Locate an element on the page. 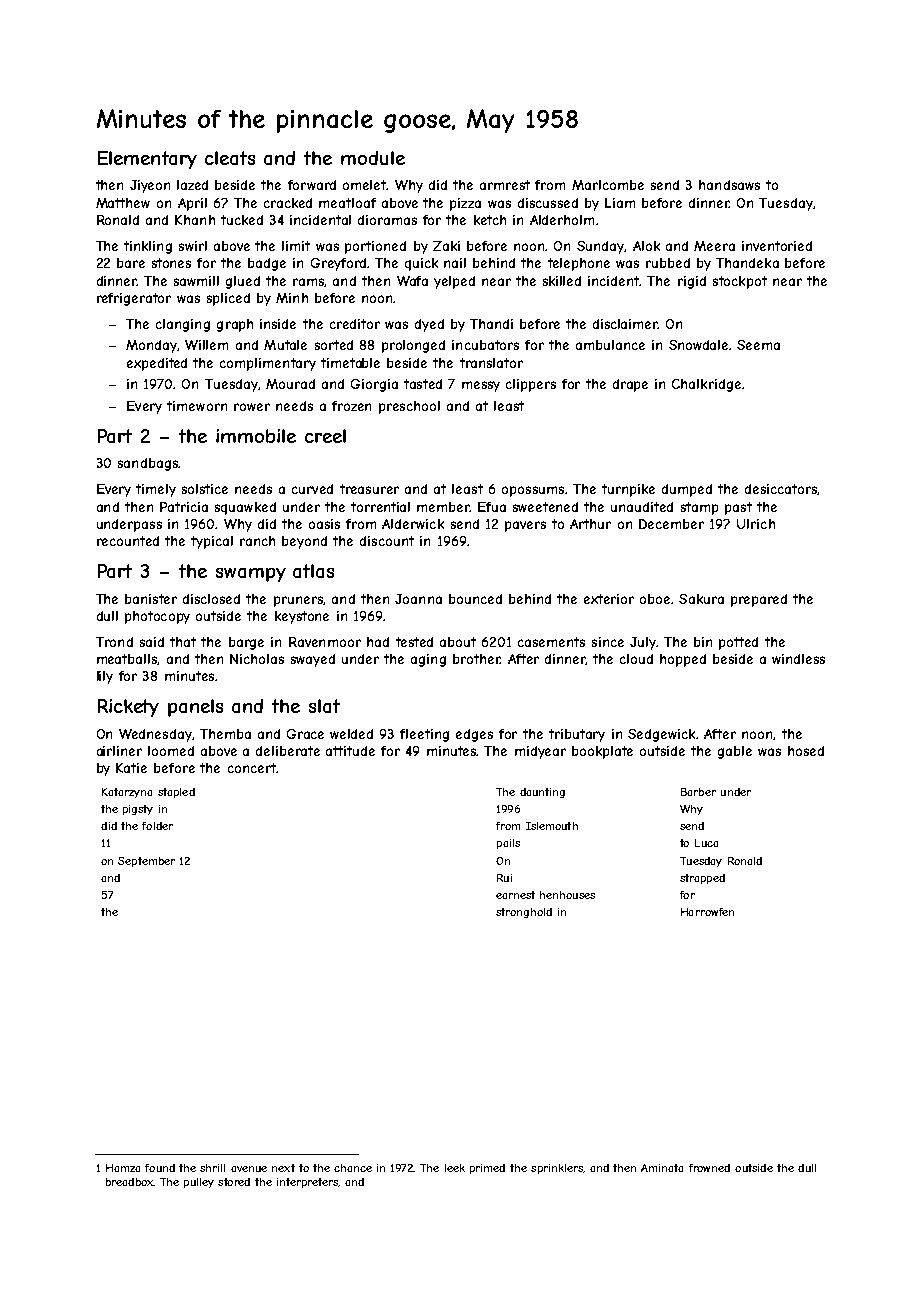 The image size is (924, 1314). swirl is located at coordinates (193, 246).
